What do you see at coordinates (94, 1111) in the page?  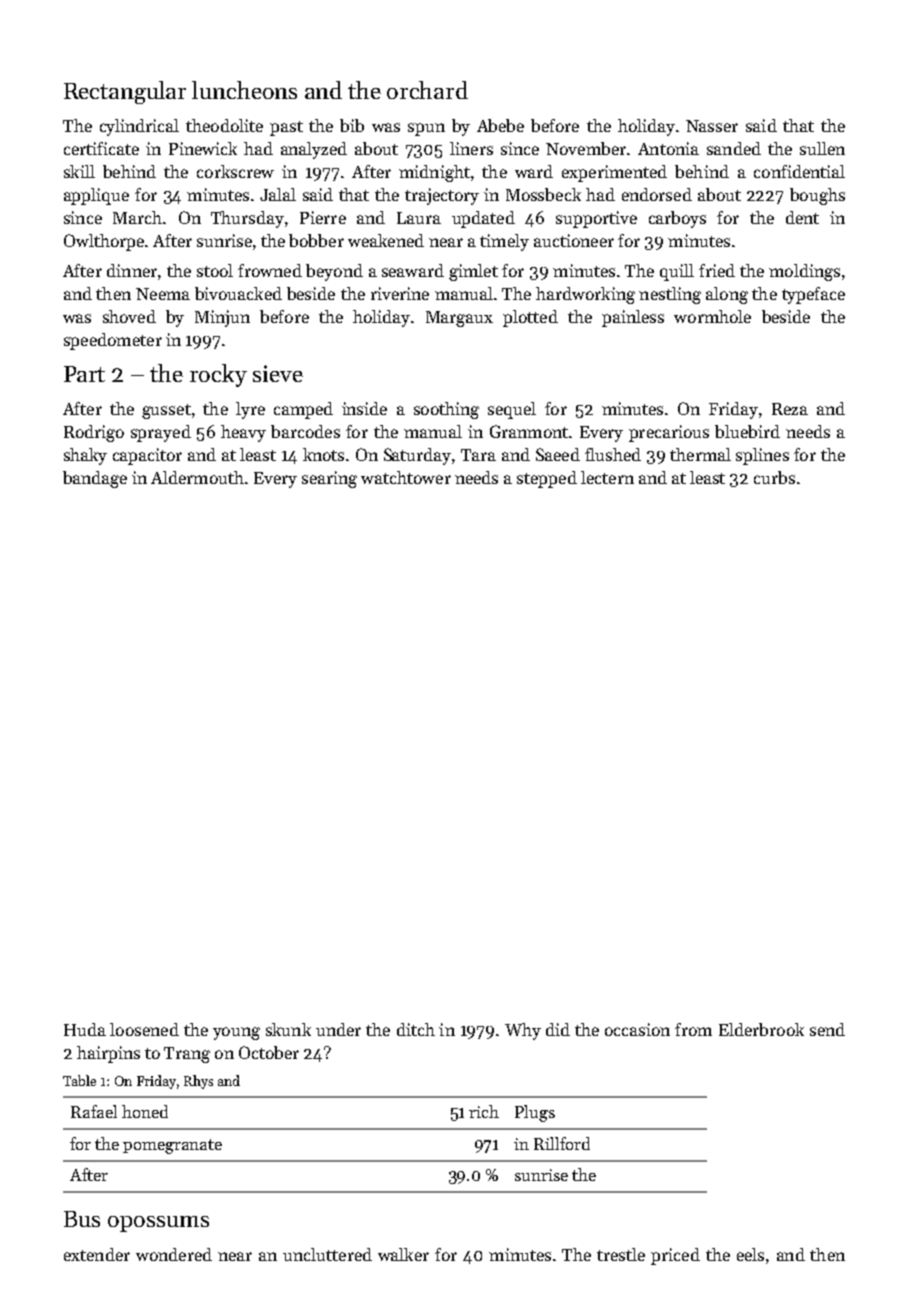 I see `Rafael` at bounding box center [94, 1111].
